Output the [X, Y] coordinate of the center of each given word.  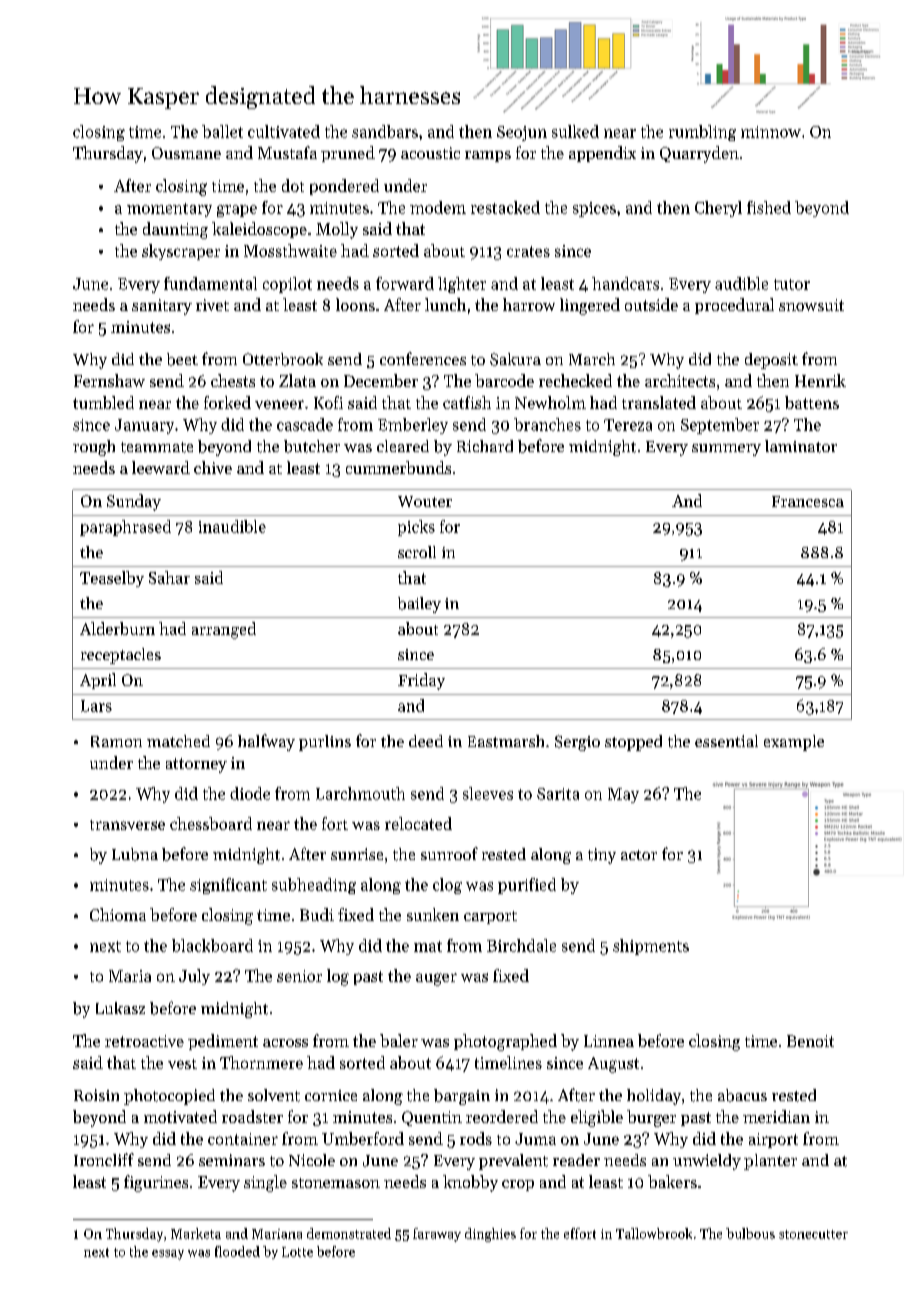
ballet [222, 131]
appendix [602, 154]
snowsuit [811, 305]
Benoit [810, 1041]
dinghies [490, 1235]
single [265, 1183]
